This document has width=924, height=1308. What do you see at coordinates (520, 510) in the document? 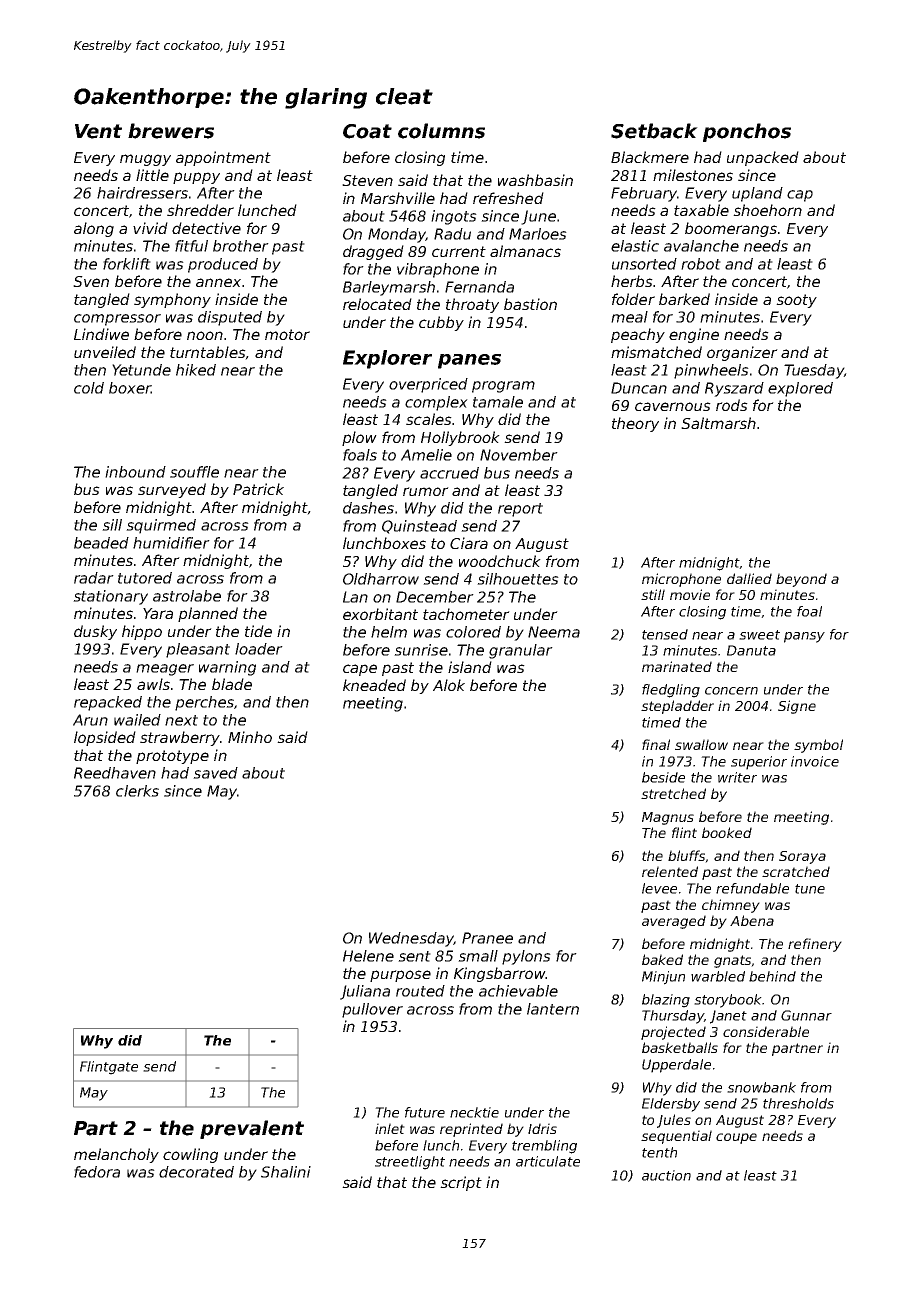
I see `report` at bounding box center [520, 510].
